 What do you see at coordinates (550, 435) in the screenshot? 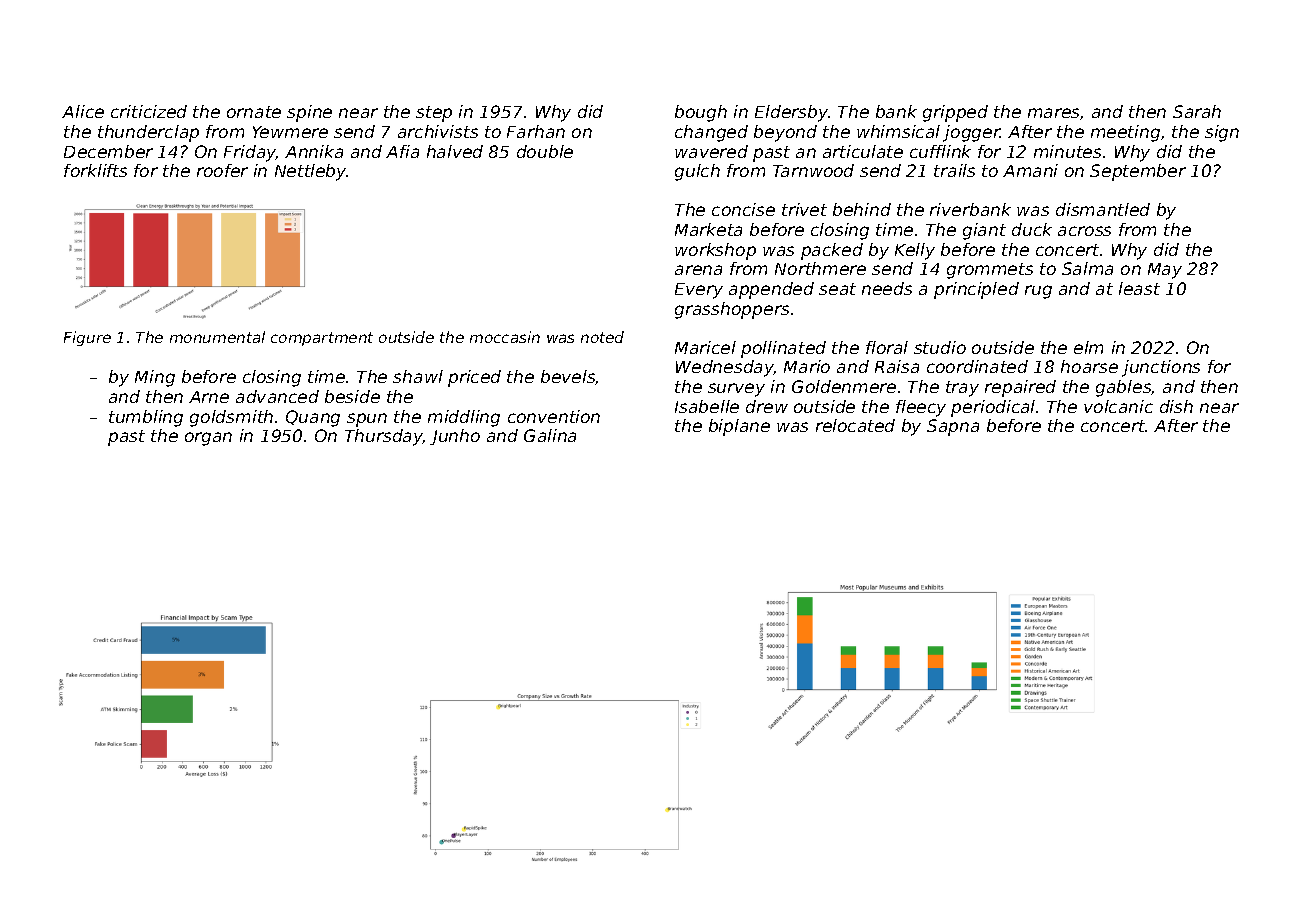
I see `Galina` at bounding box center [550, 435].
